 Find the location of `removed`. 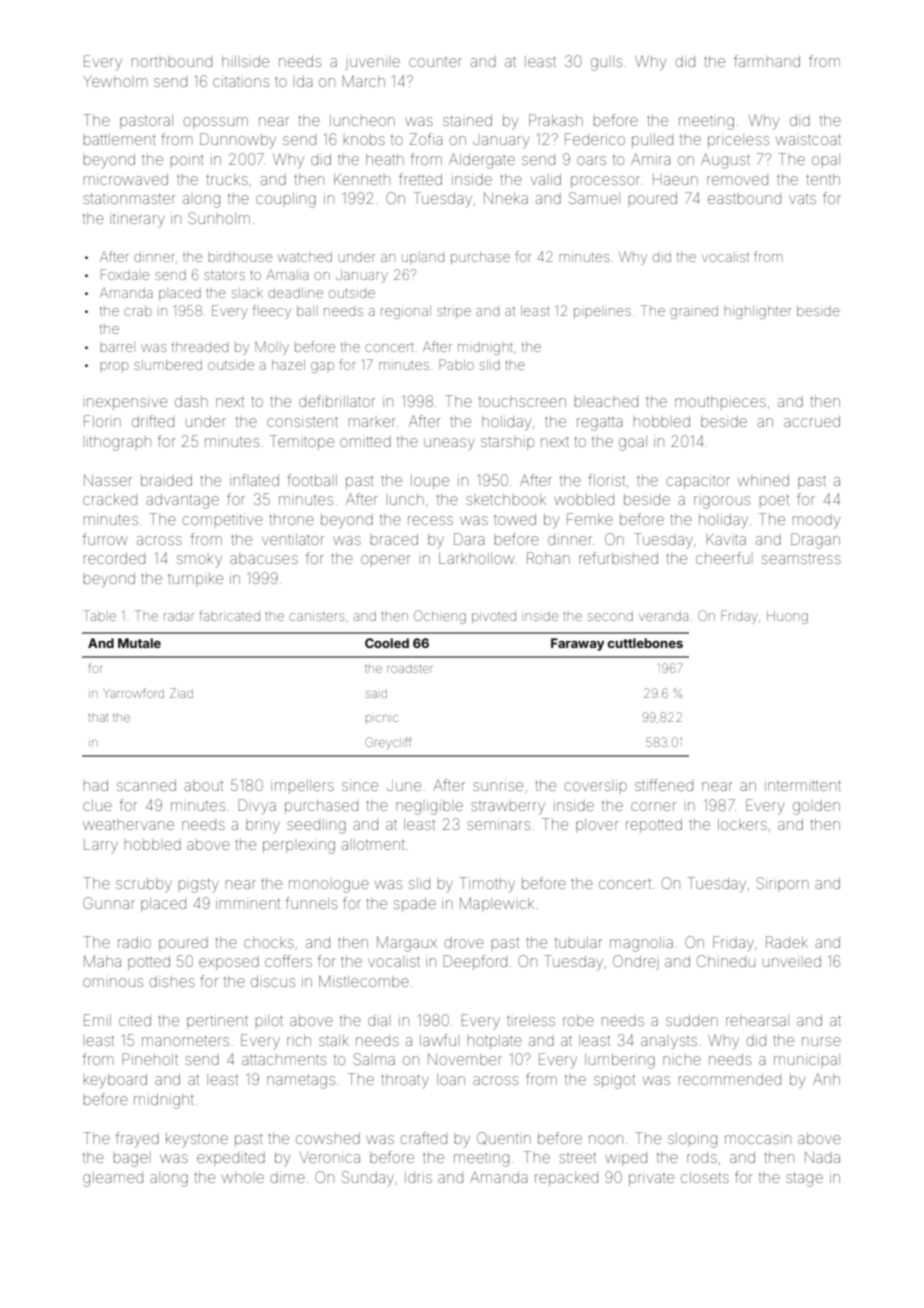

removed is located at coordinates (737, 179).
